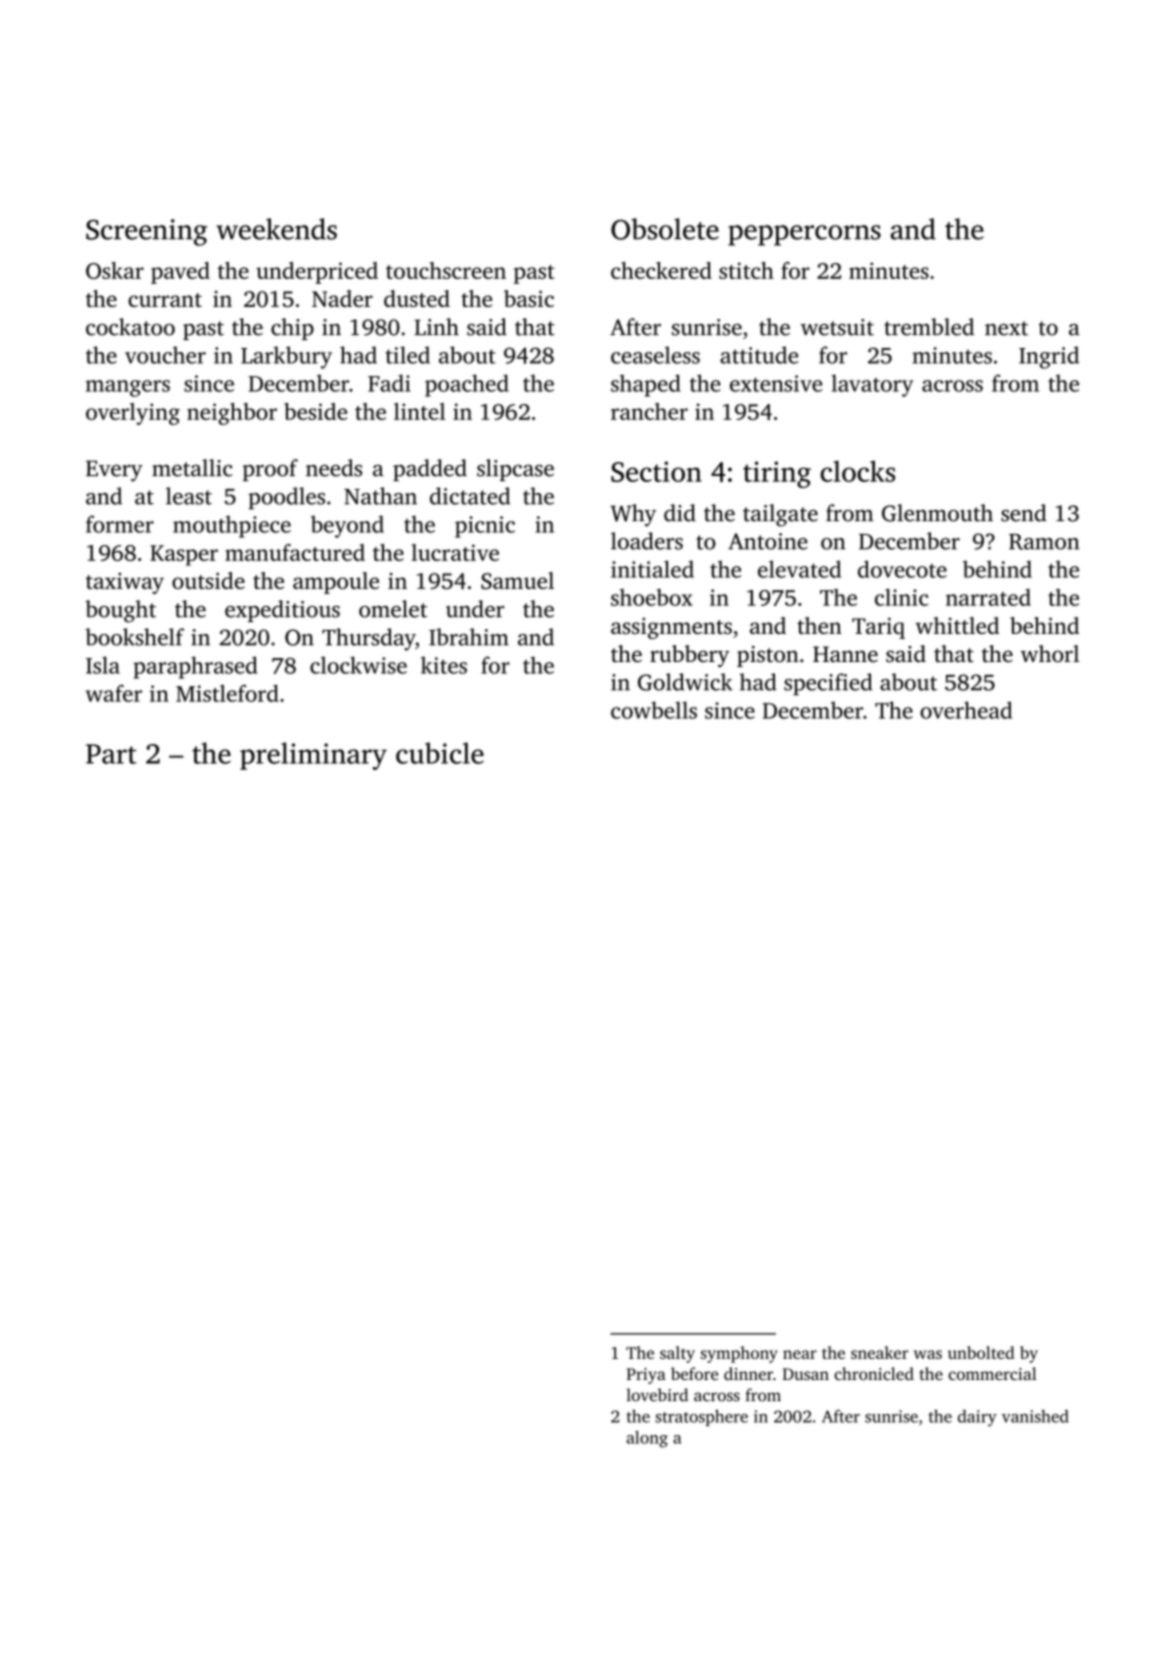 This page has height=1654, width=1165. What do you see at coordinates (654, 710) in the page?
I see `cowbells` at bounding box center [654, 710].
